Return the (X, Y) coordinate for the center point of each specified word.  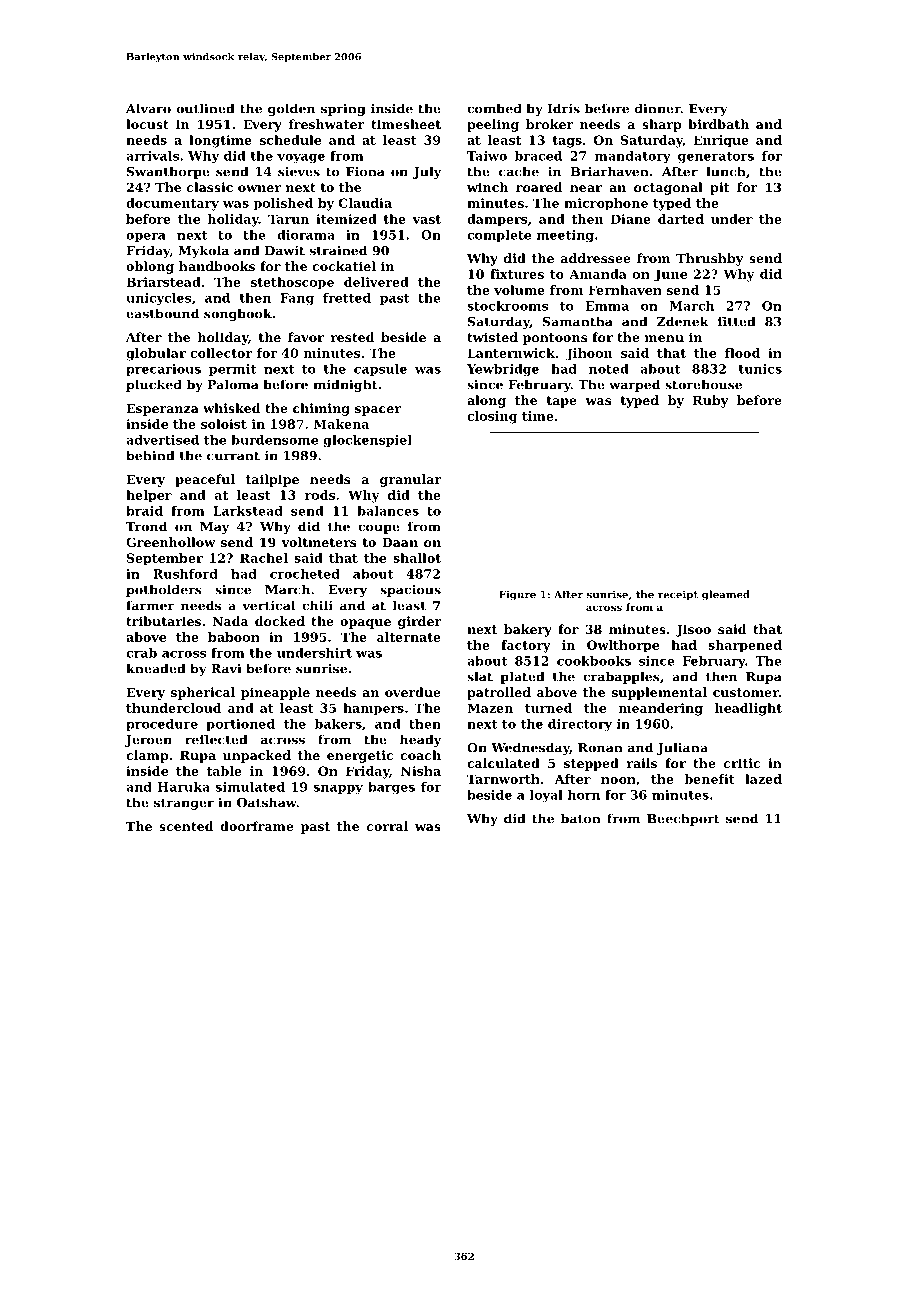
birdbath (718, 124)
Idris (563, 108)
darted (681, 219)
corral (387, 826)
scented (186, 826)
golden (291, 109)
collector (221, 353)
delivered (376, 282)
